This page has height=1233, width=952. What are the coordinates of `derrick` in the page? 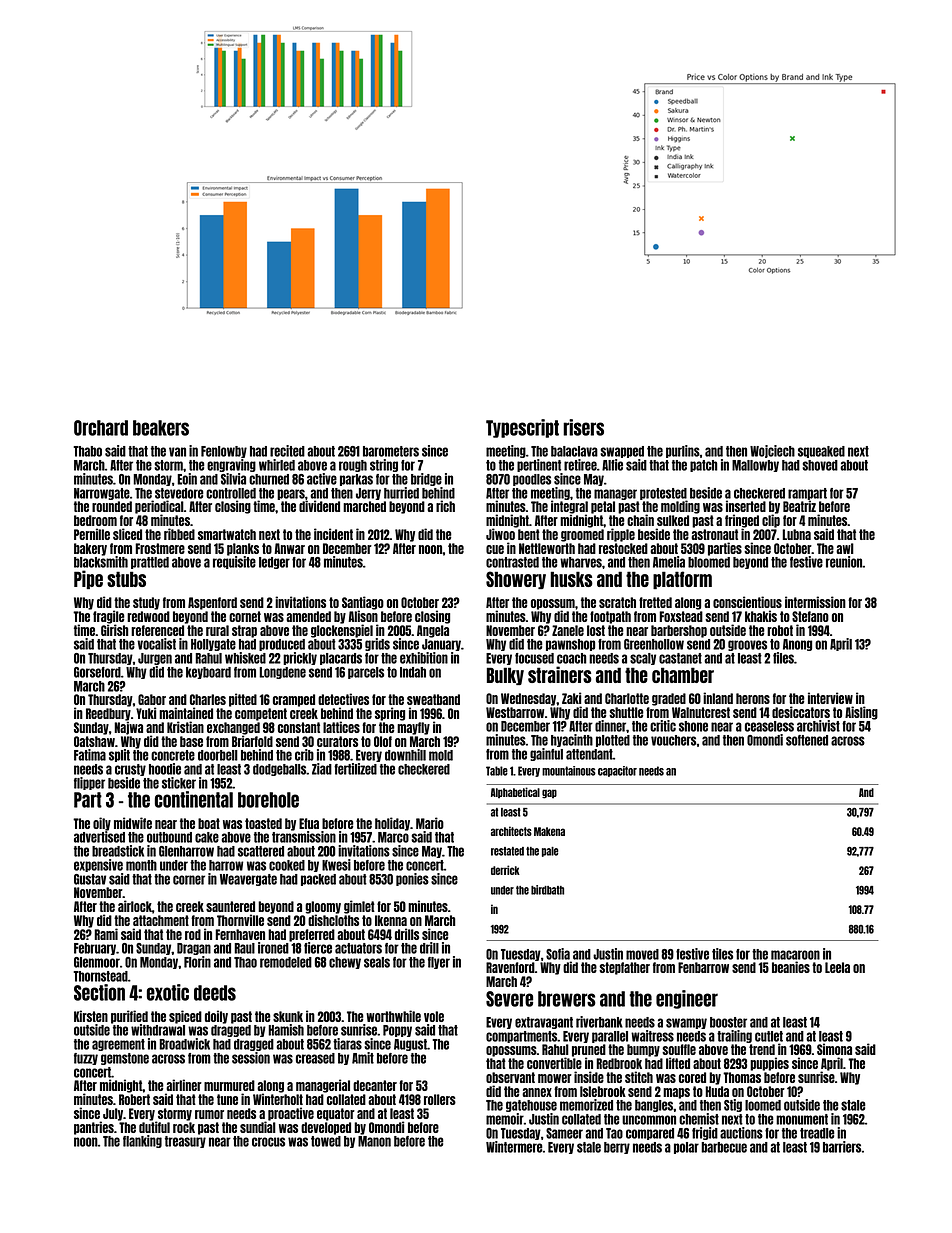 It's located at (505, 870).
